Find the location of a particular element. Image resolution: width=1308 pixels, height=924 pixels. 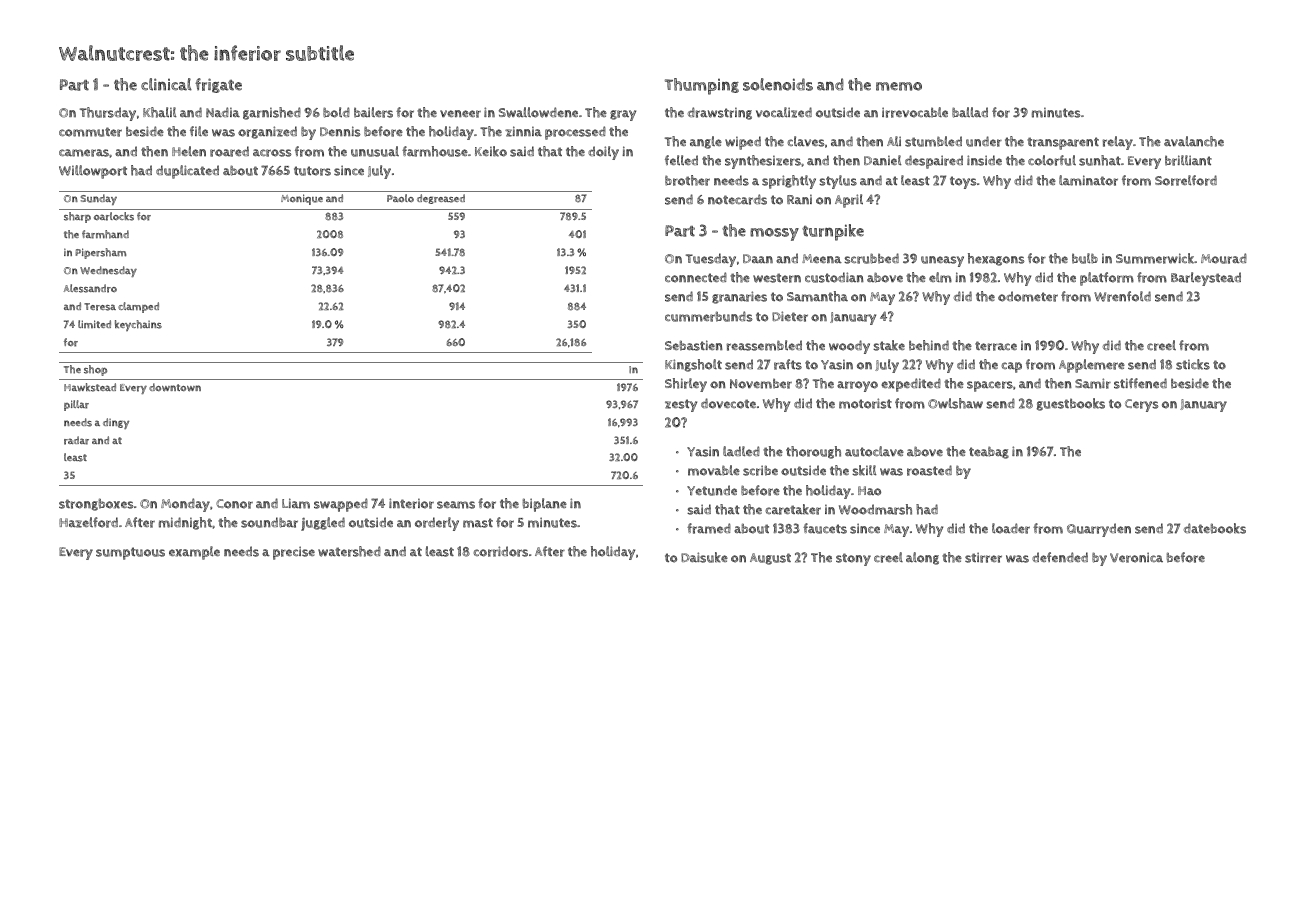

Daan is located at coordinates (758, 259).
